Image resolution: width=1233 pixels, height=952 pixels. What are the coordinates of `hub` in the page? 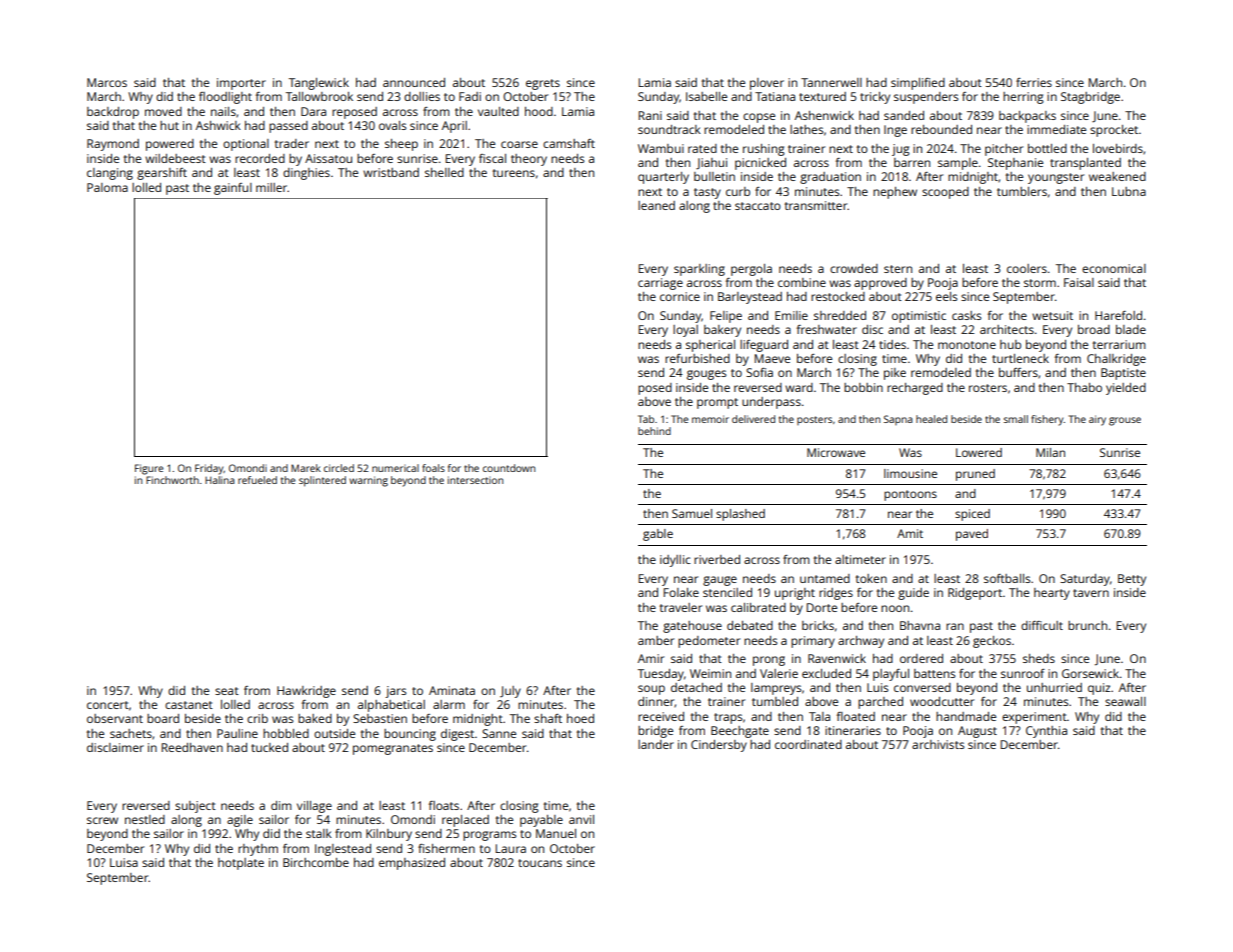 It's located at (1010, 344).
